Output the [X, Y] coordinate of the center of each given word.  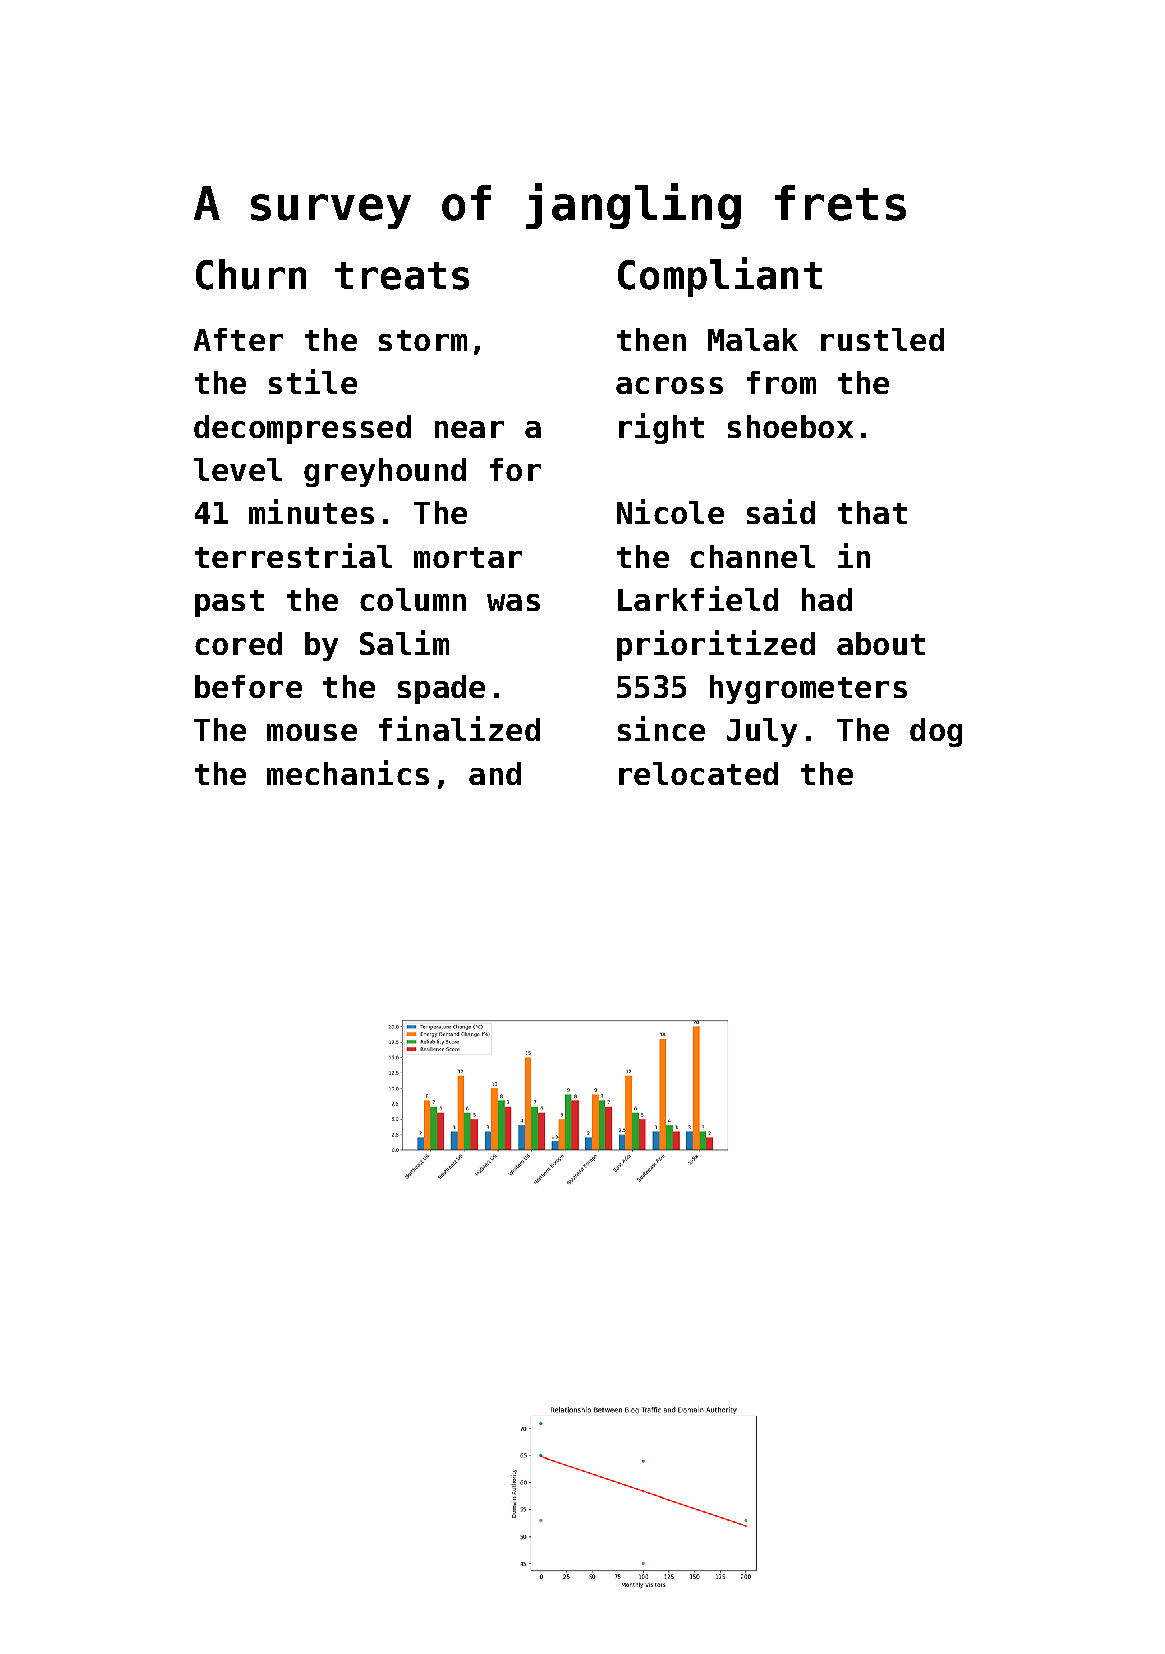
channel [752, 556]
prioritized [716, 645]
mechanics [348, 772]
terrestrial [293, 555]
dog [936, 732]
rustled [882, 339]
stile [313, 381]
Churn [251, 274]
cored [238, 643]
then [651, 339]
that [872, 512]
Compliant [720, 277]
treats [402, 276]
